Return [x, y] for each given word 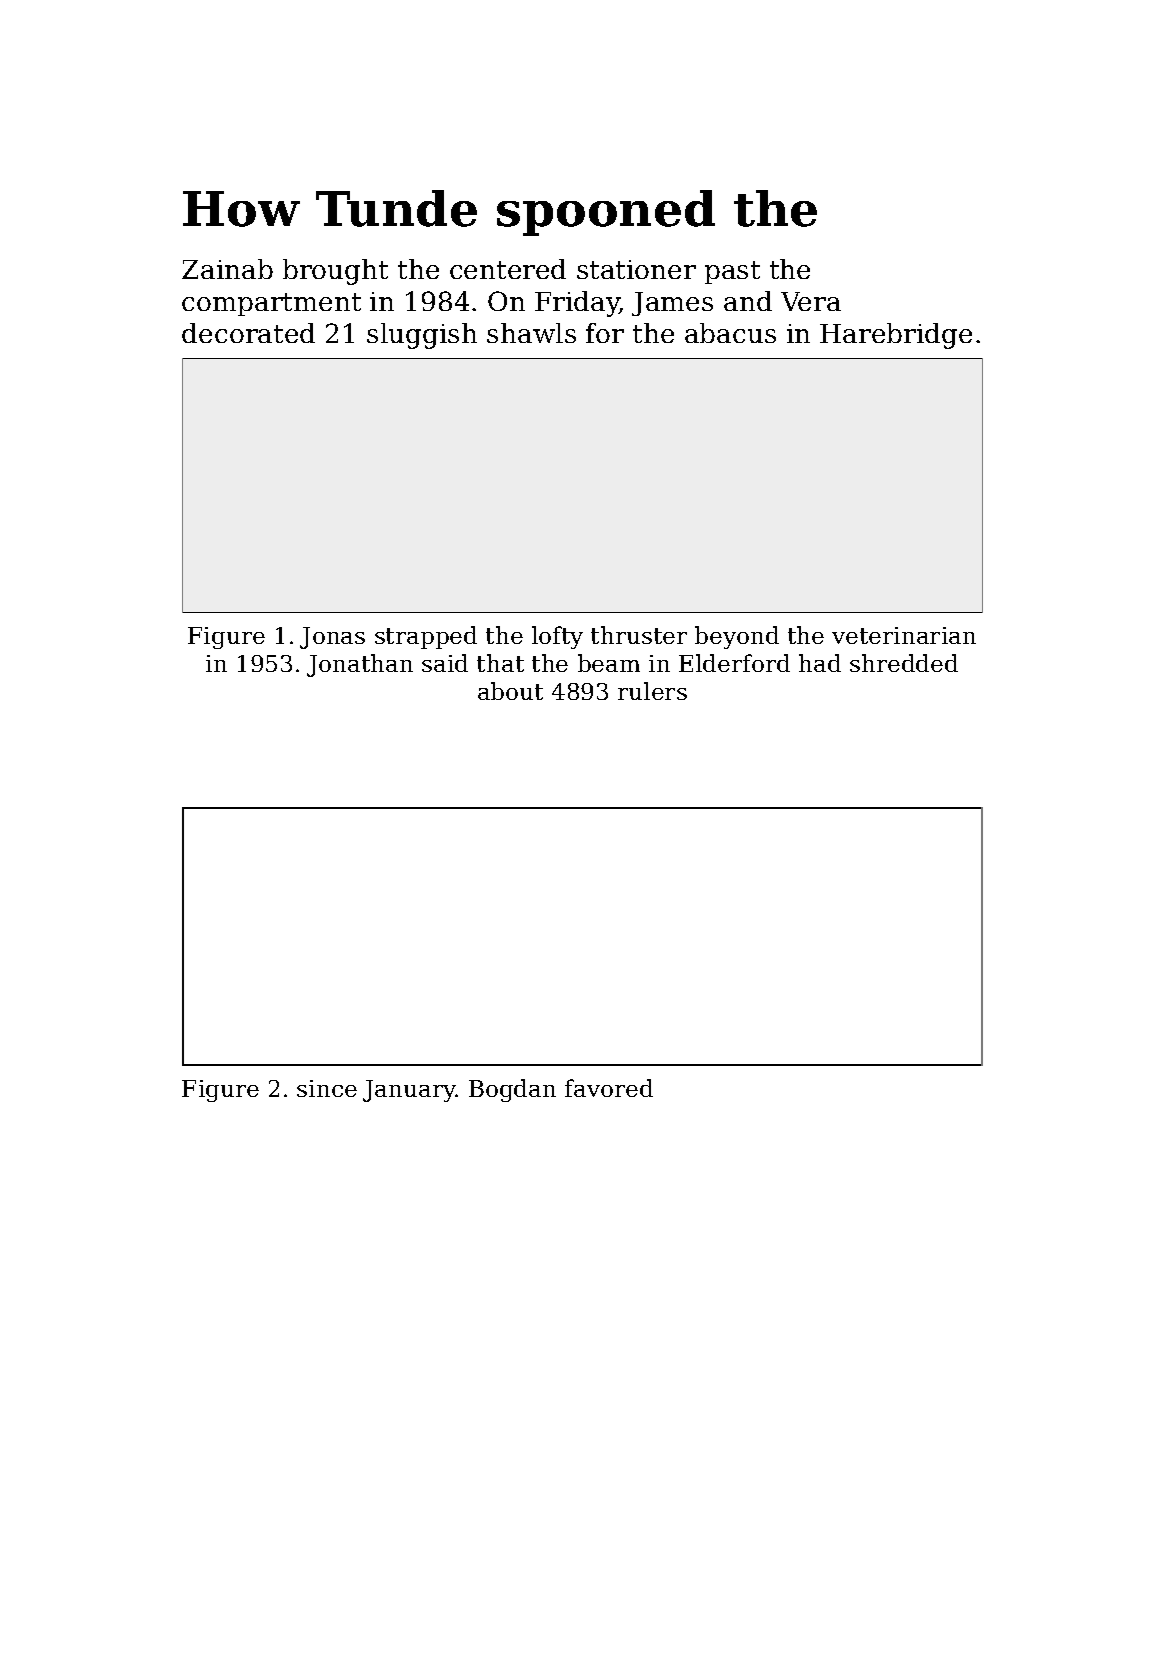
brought [335, 272]
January [409, 1091]
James [672, 304]
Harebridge [896, 336]
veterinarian [904, 635]
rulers [652, 691]
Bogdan [512, 1090]
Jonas [332, 638]
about [510, 691]
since [327, 1088]
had [820, 663]
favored [609, 1088]
